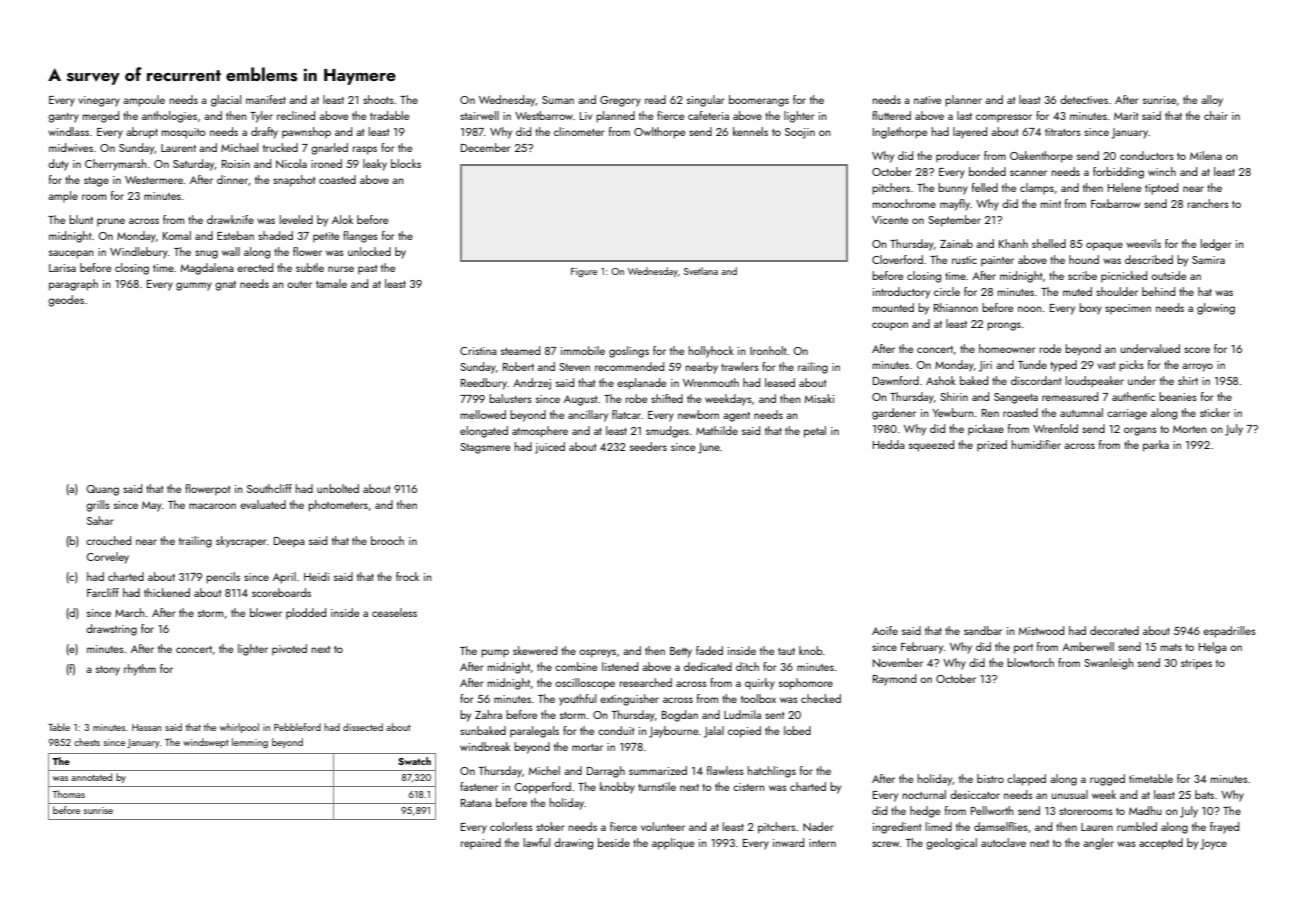 The height and width of the screenshot is (924, 1308). Describe the element at coordinates (478, 351) in the screenshot. I see `Cristina` at that location.
